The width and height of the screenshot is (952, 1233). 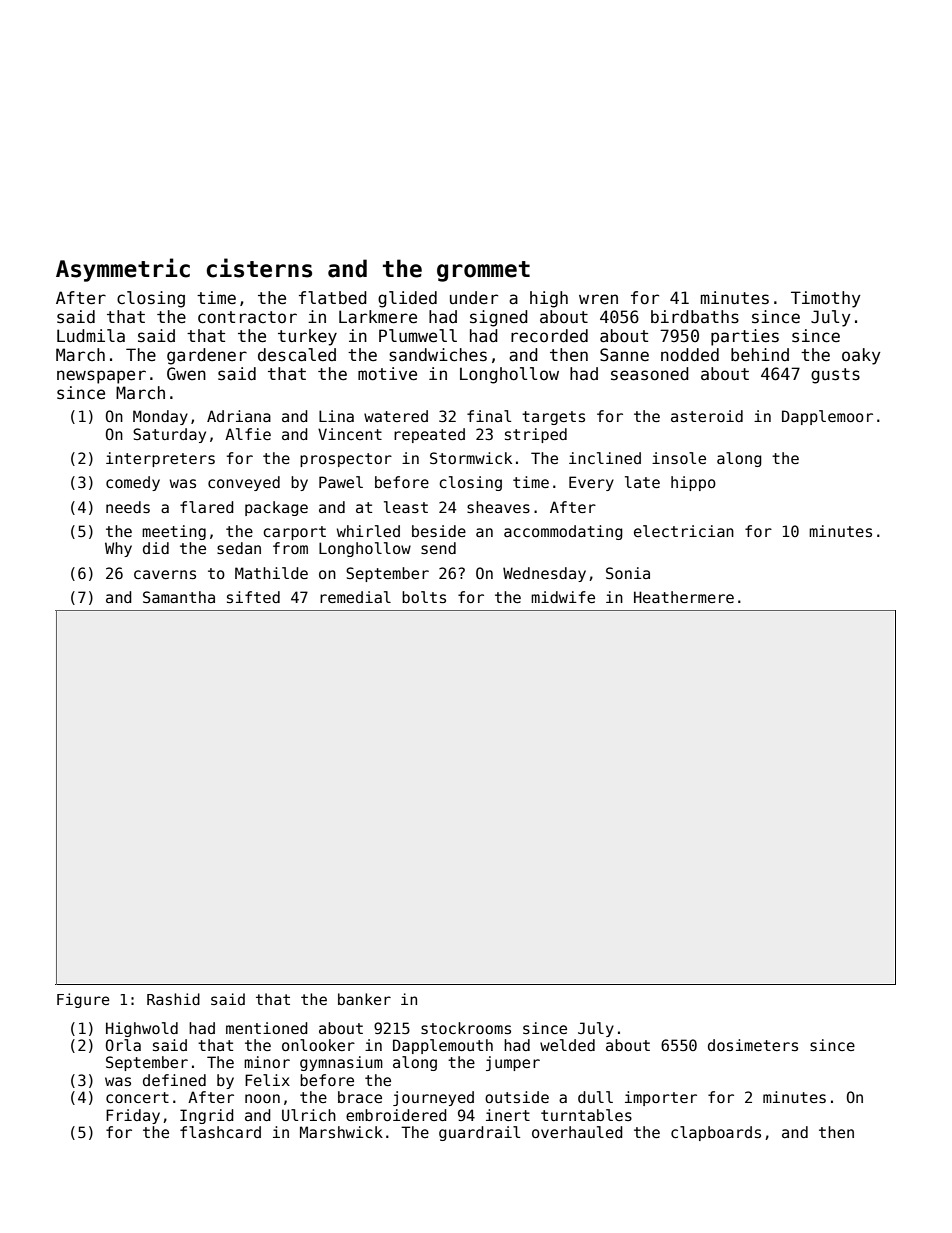 What do you see at coordinates (595, 1097) in the screenshot?
I see `dull` at bounding box center [595, 1097].
